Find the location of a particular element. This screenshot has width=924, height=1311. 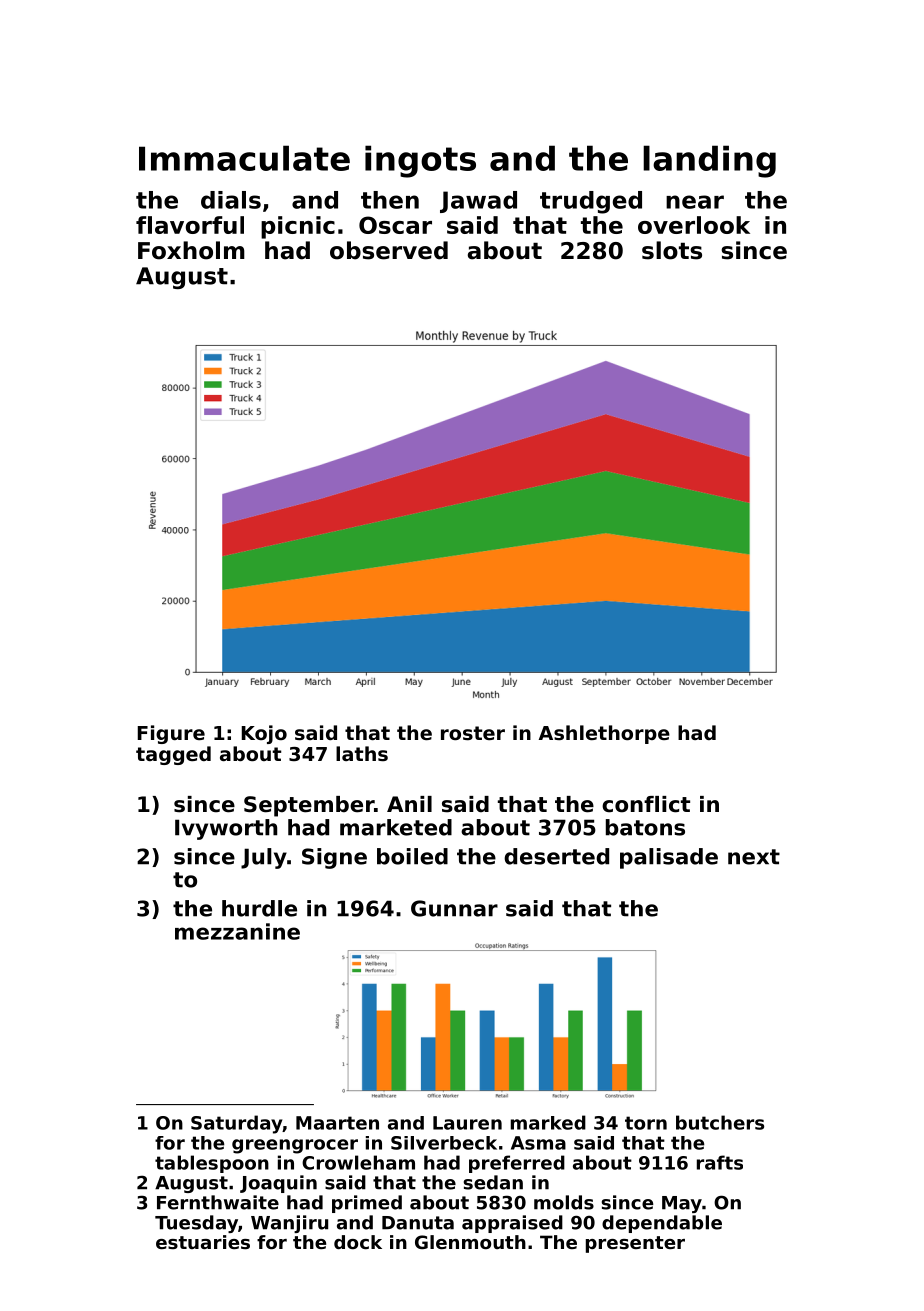

roster is located at coordinates (473, 733).
